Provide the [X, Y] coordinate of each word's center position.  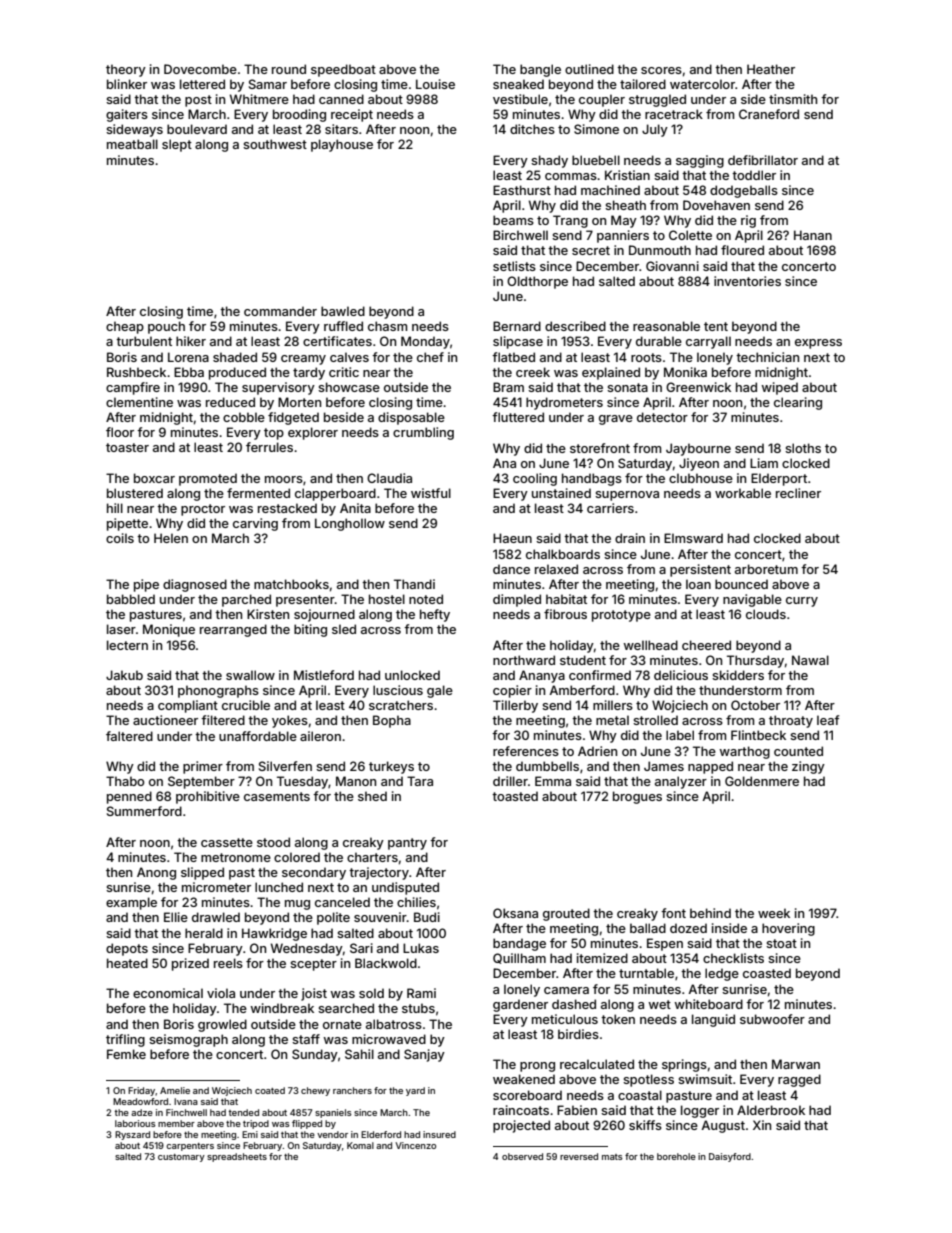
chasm [387, 326]
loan [698, 584]
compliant [188, 706]
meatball [132, 144]
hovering [788, 929]
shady [549, 161]
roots [646, 357]
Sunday [315, 1055]
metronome [236, 857]
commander [280, 311]
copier [512, 691]
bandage [519, 944]
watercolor [702, 84]
